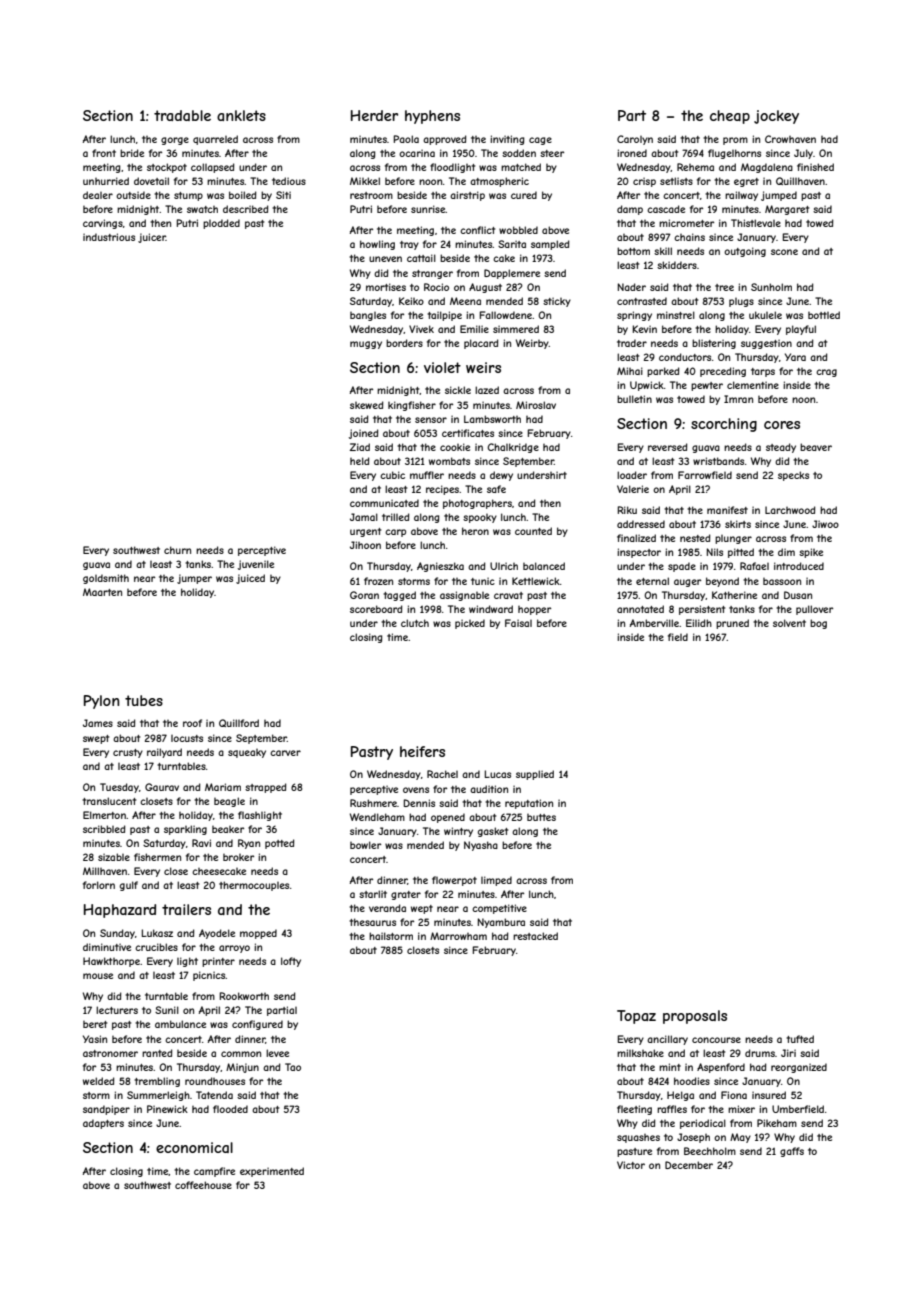 The image size is (924, 1308). What do you see at coordinates (368, 316) in the image?
I see `bangles` at bounding box center [368, 316].
